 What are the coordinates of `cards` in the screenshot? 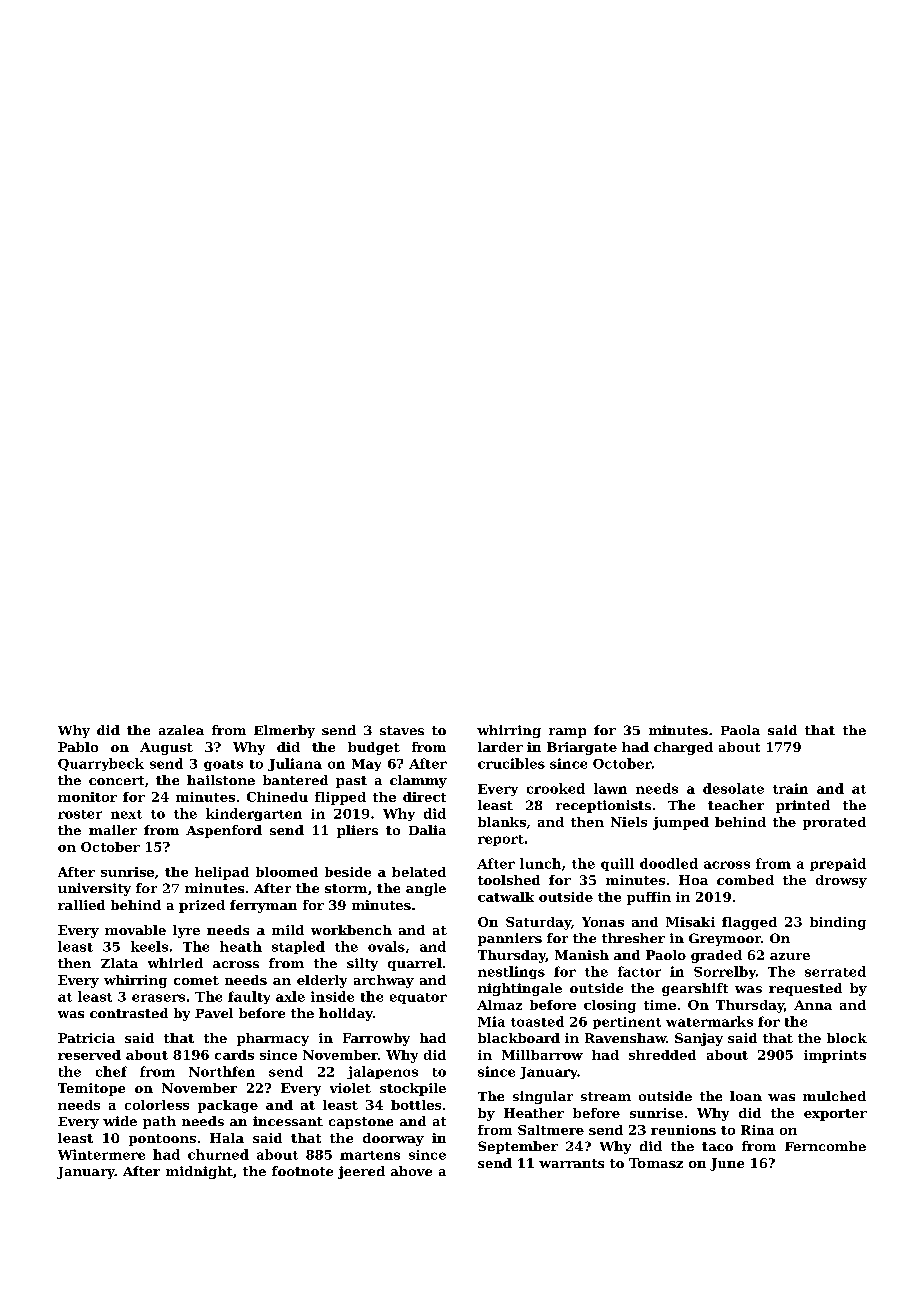 It's located at (234, 1055).
